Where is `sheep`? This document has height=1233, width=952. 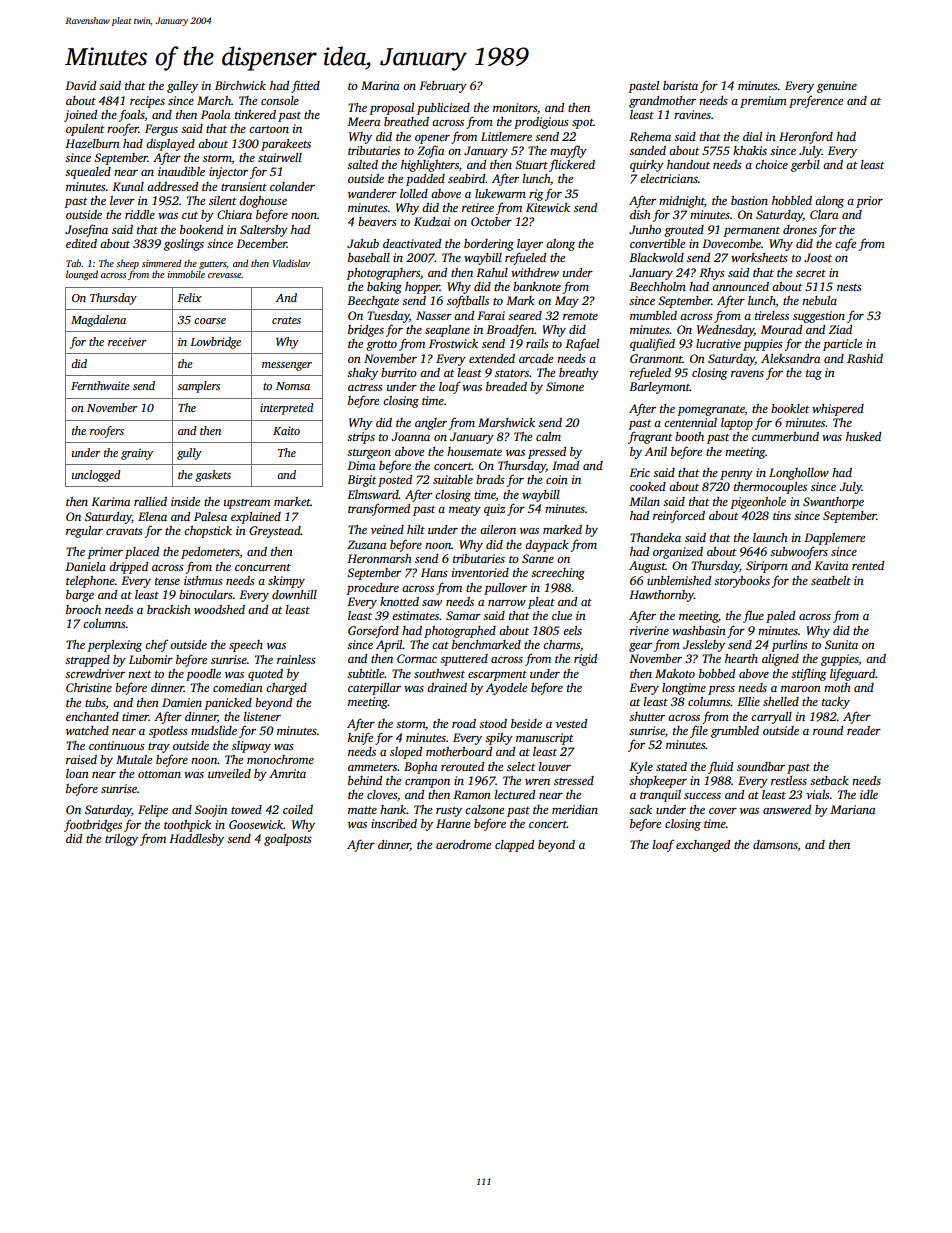 sheep is located at coordinates (127, 264).
